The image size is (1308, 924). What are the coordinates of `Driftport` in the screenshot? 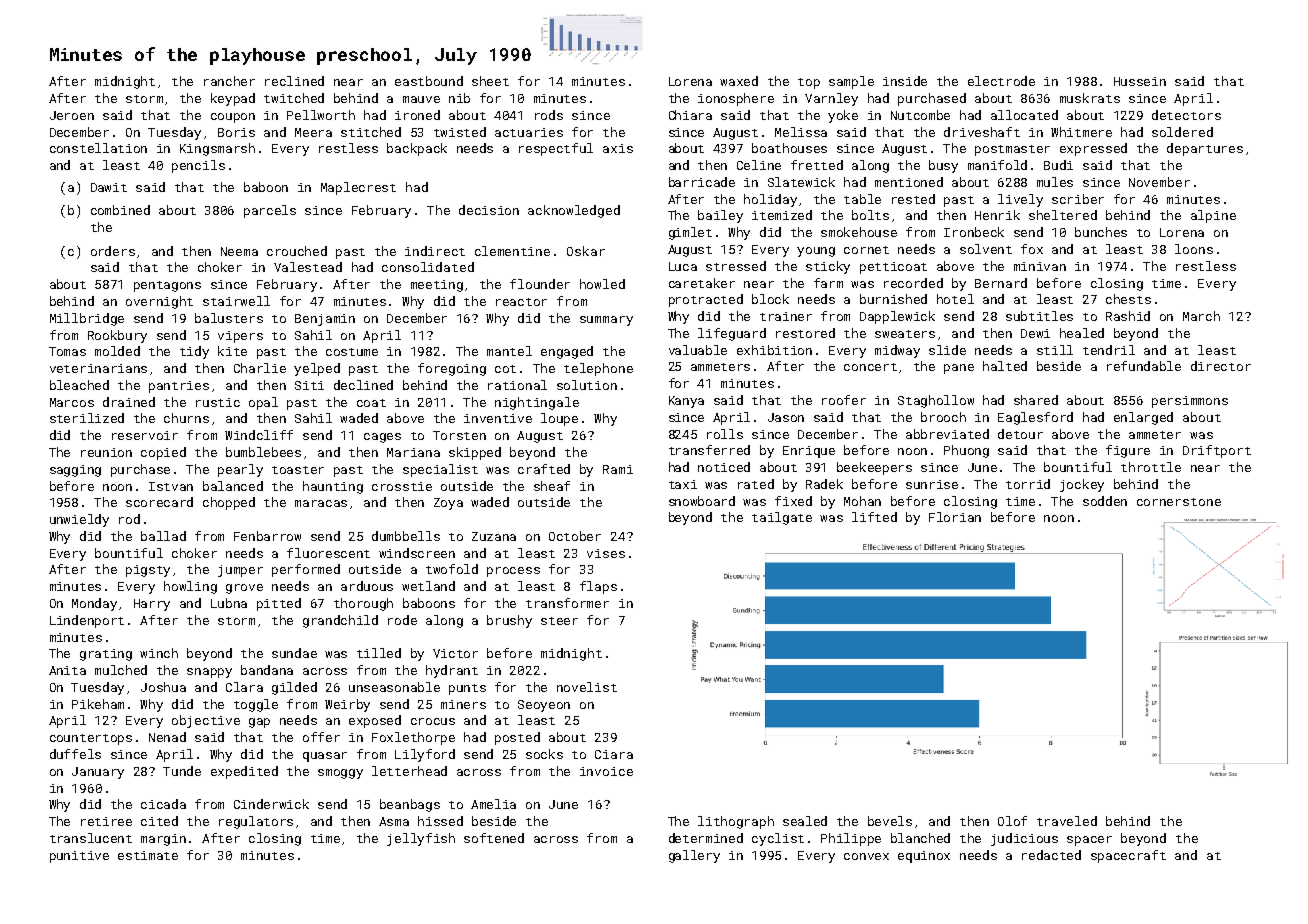 It's located at (1217, 451).
